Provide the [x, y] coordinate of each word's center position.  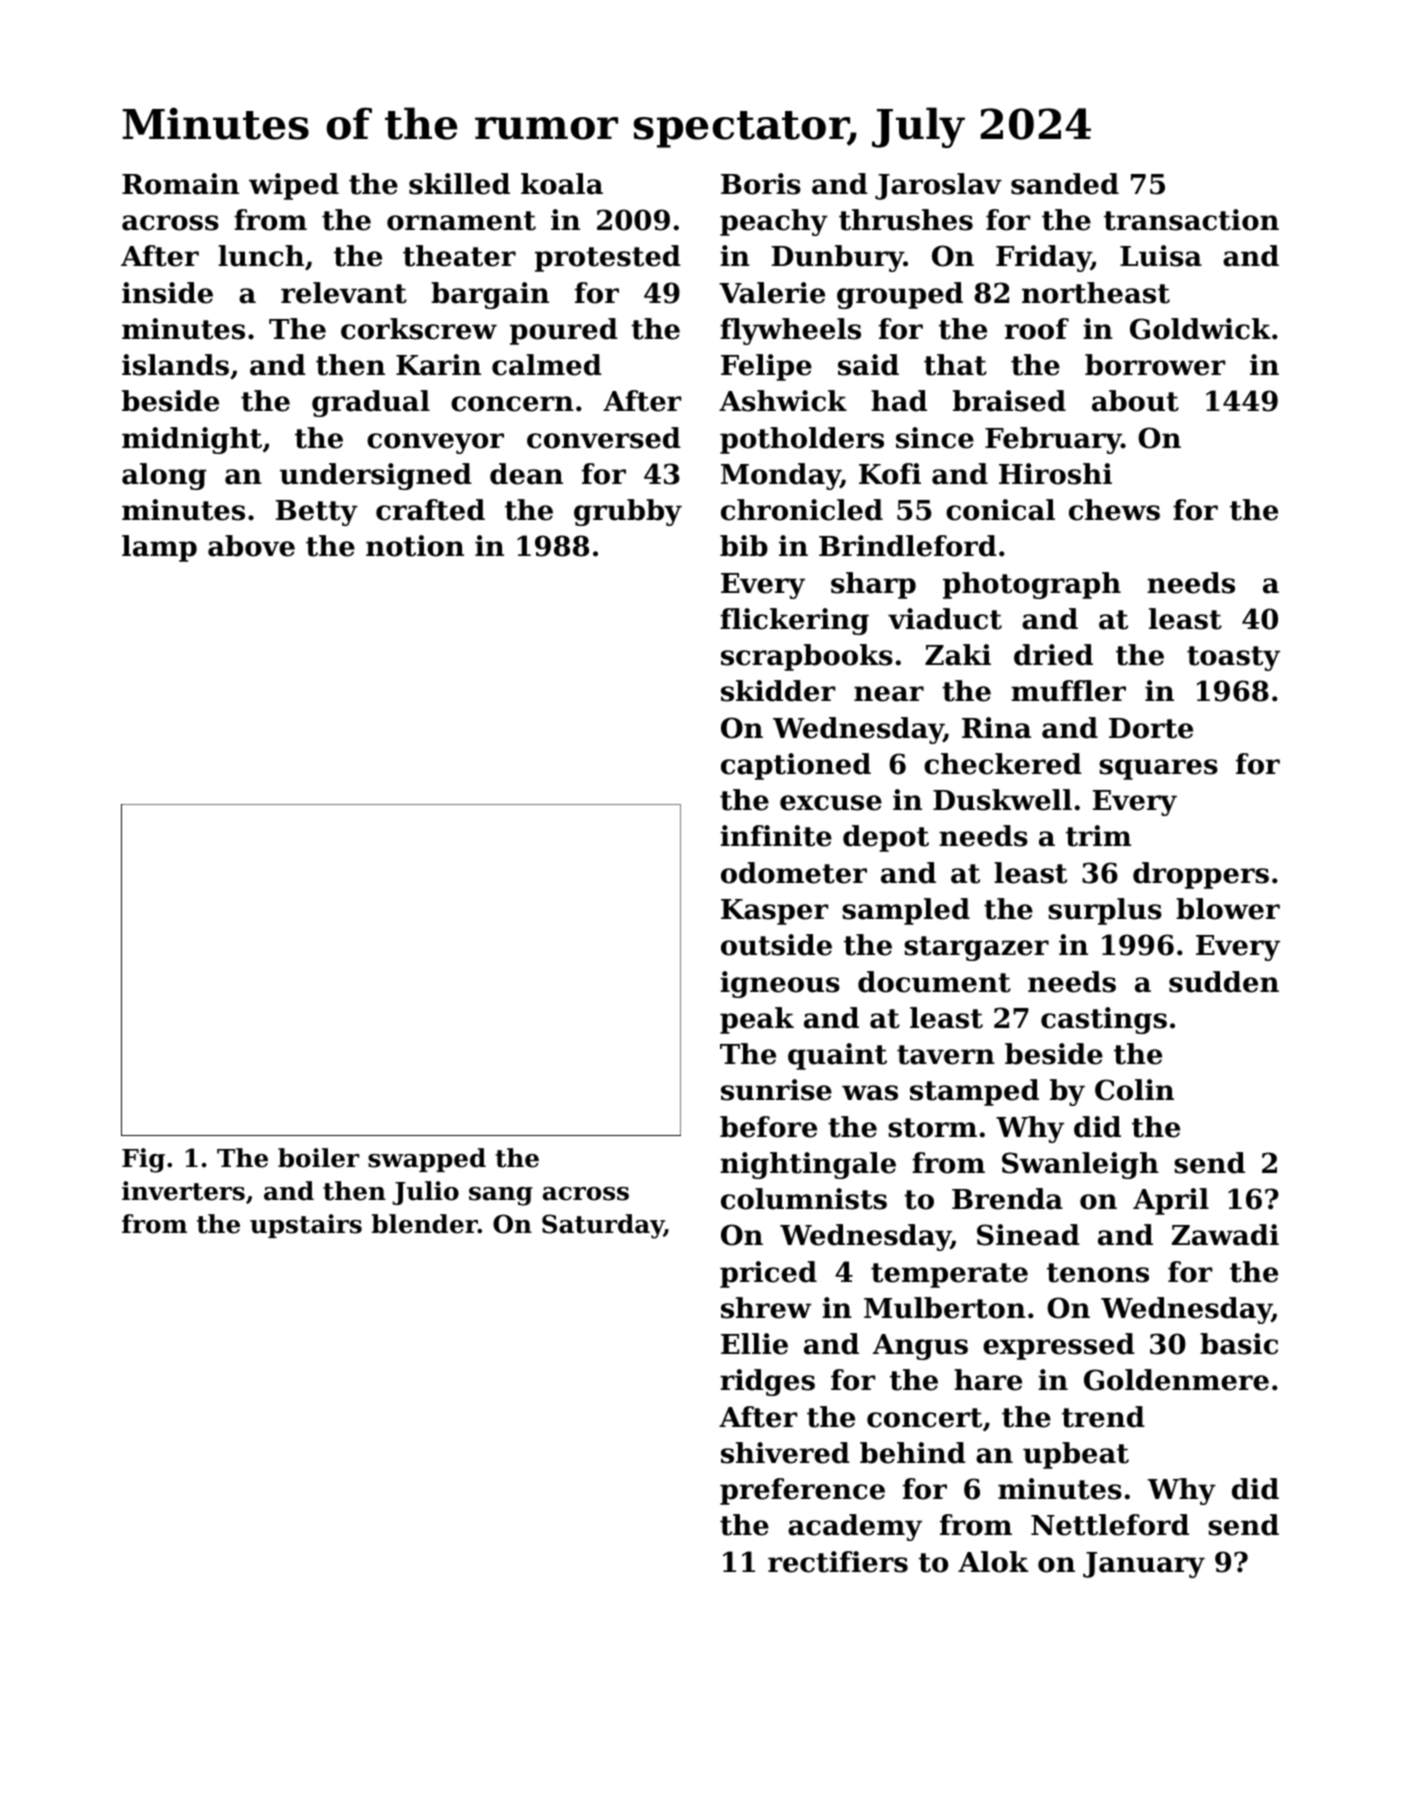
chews [1114, 510]
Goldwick [1200, 329]
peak [757, 1020]
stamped [974, 1092]
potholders [802, 440]
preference [802, 1491]
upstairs [306, 1226]
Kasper [775, 912]
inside [167, 293]
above [251, 546]
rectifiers [838, 1562]
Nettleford [1110, 1525]
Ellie [754, 1344]
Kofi [890, 474]
